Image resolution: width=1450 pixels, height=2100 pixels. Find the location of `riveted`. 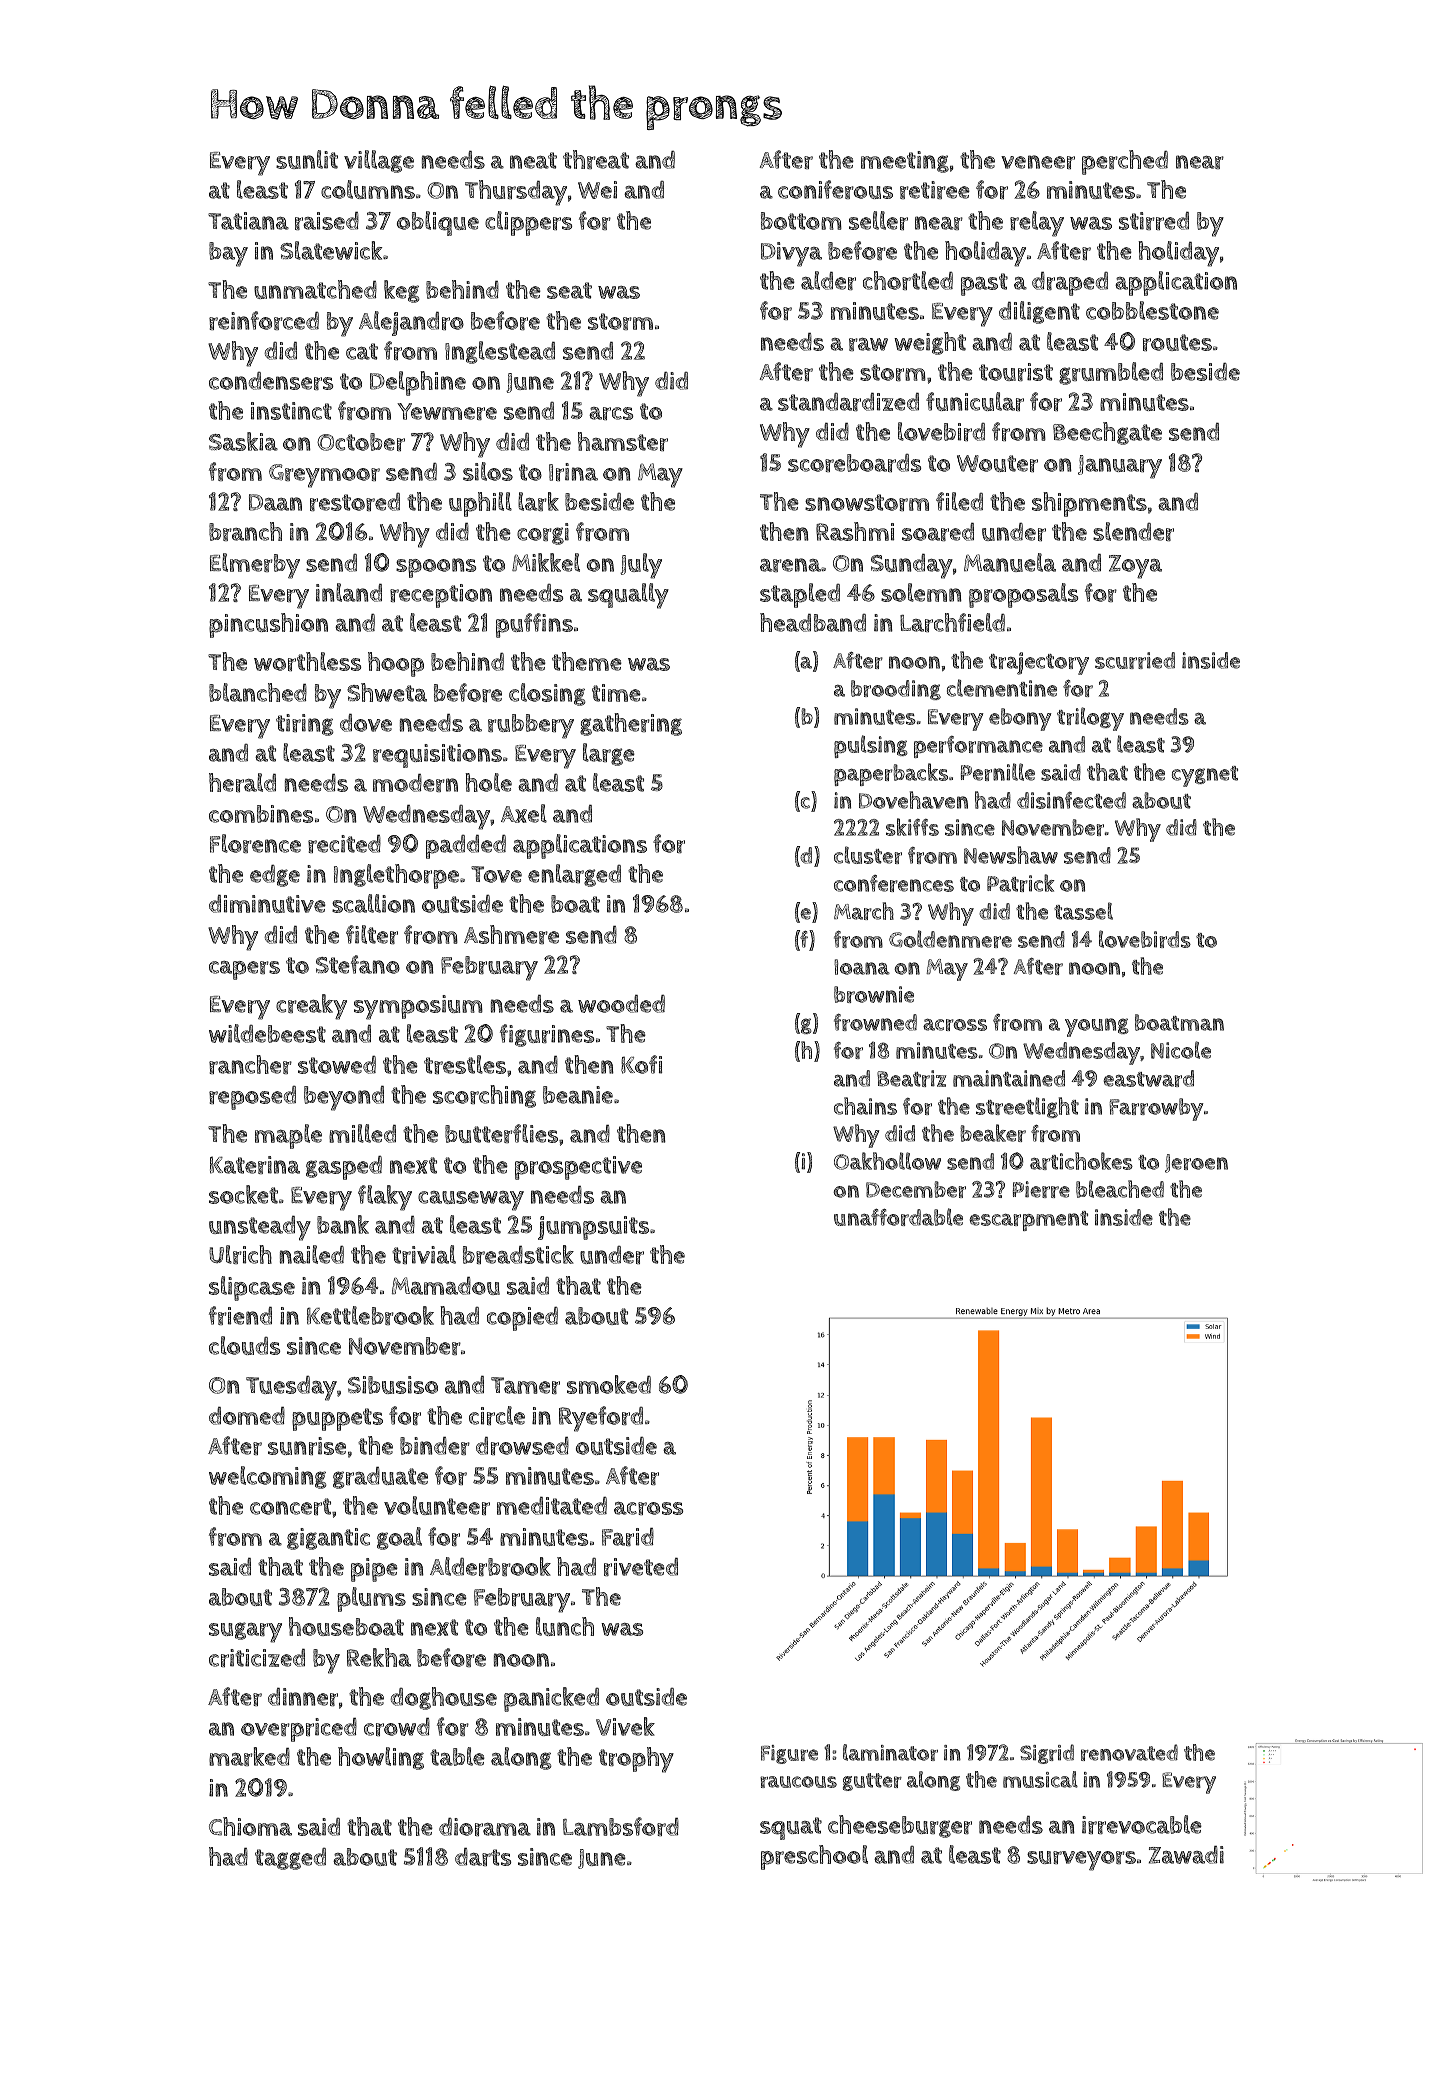

riveted is located at coordinates (641, 1567).
